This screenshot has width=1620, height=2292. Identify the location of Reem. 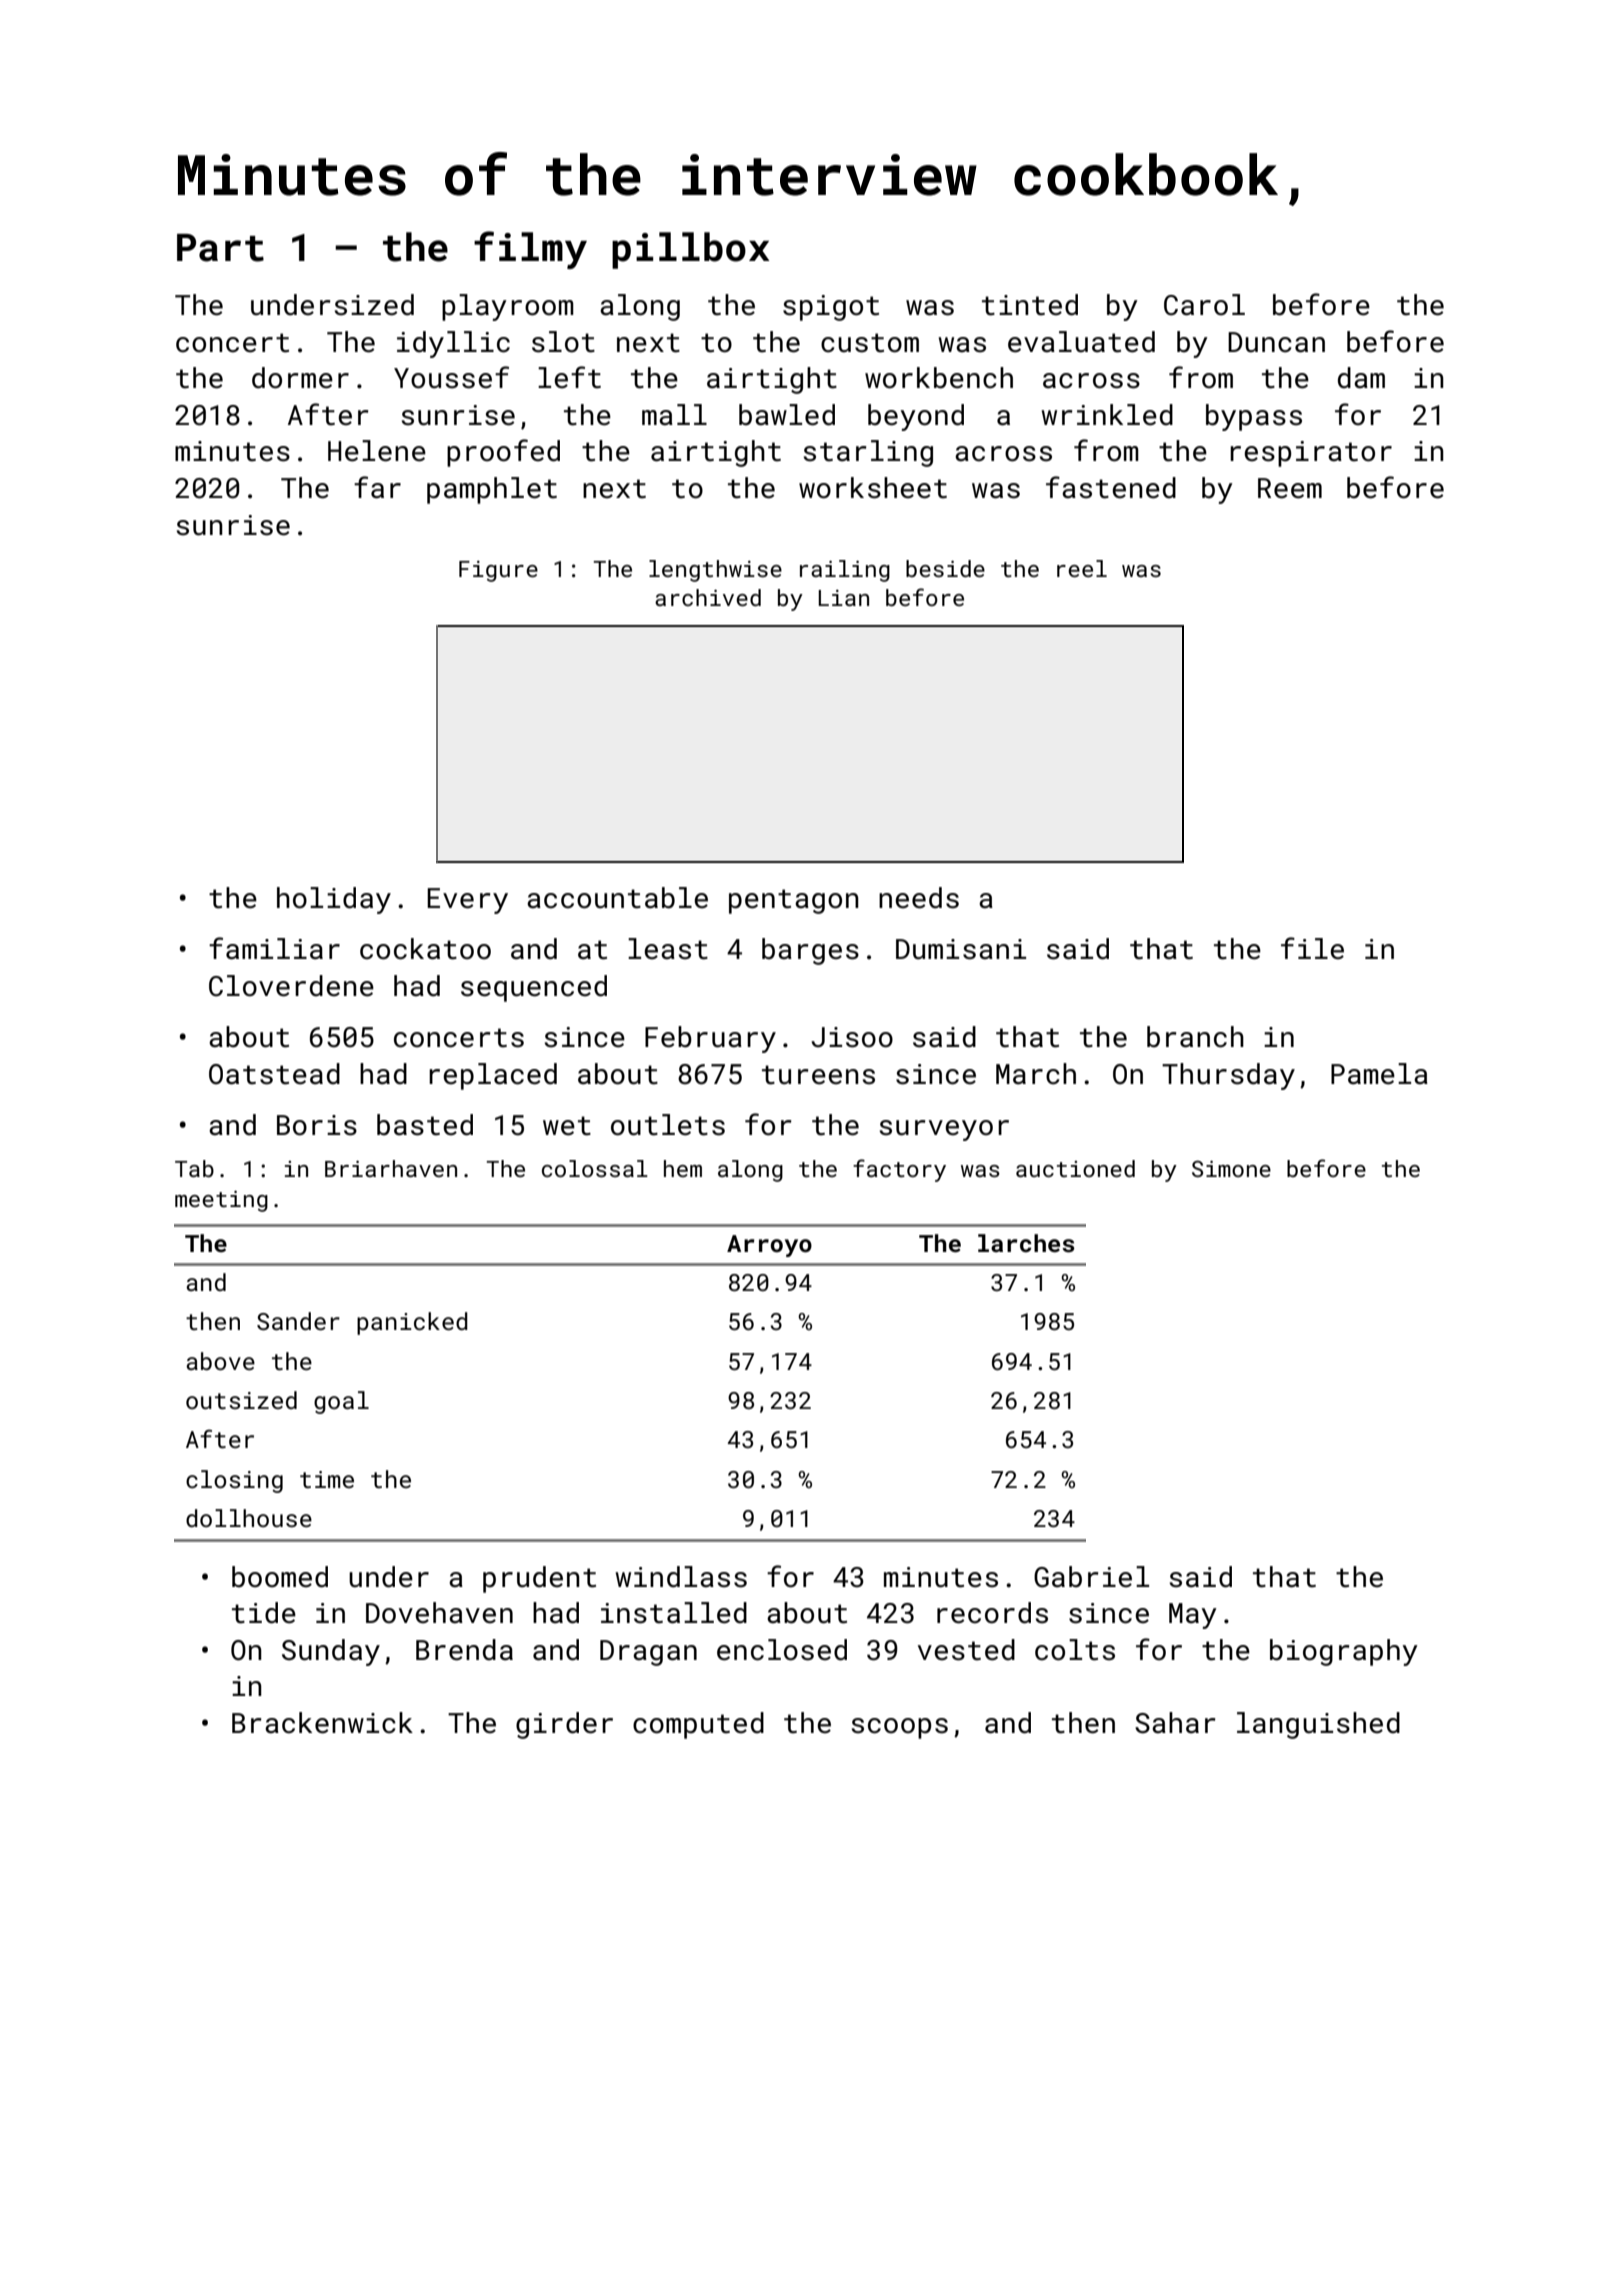
(1290, 488).
